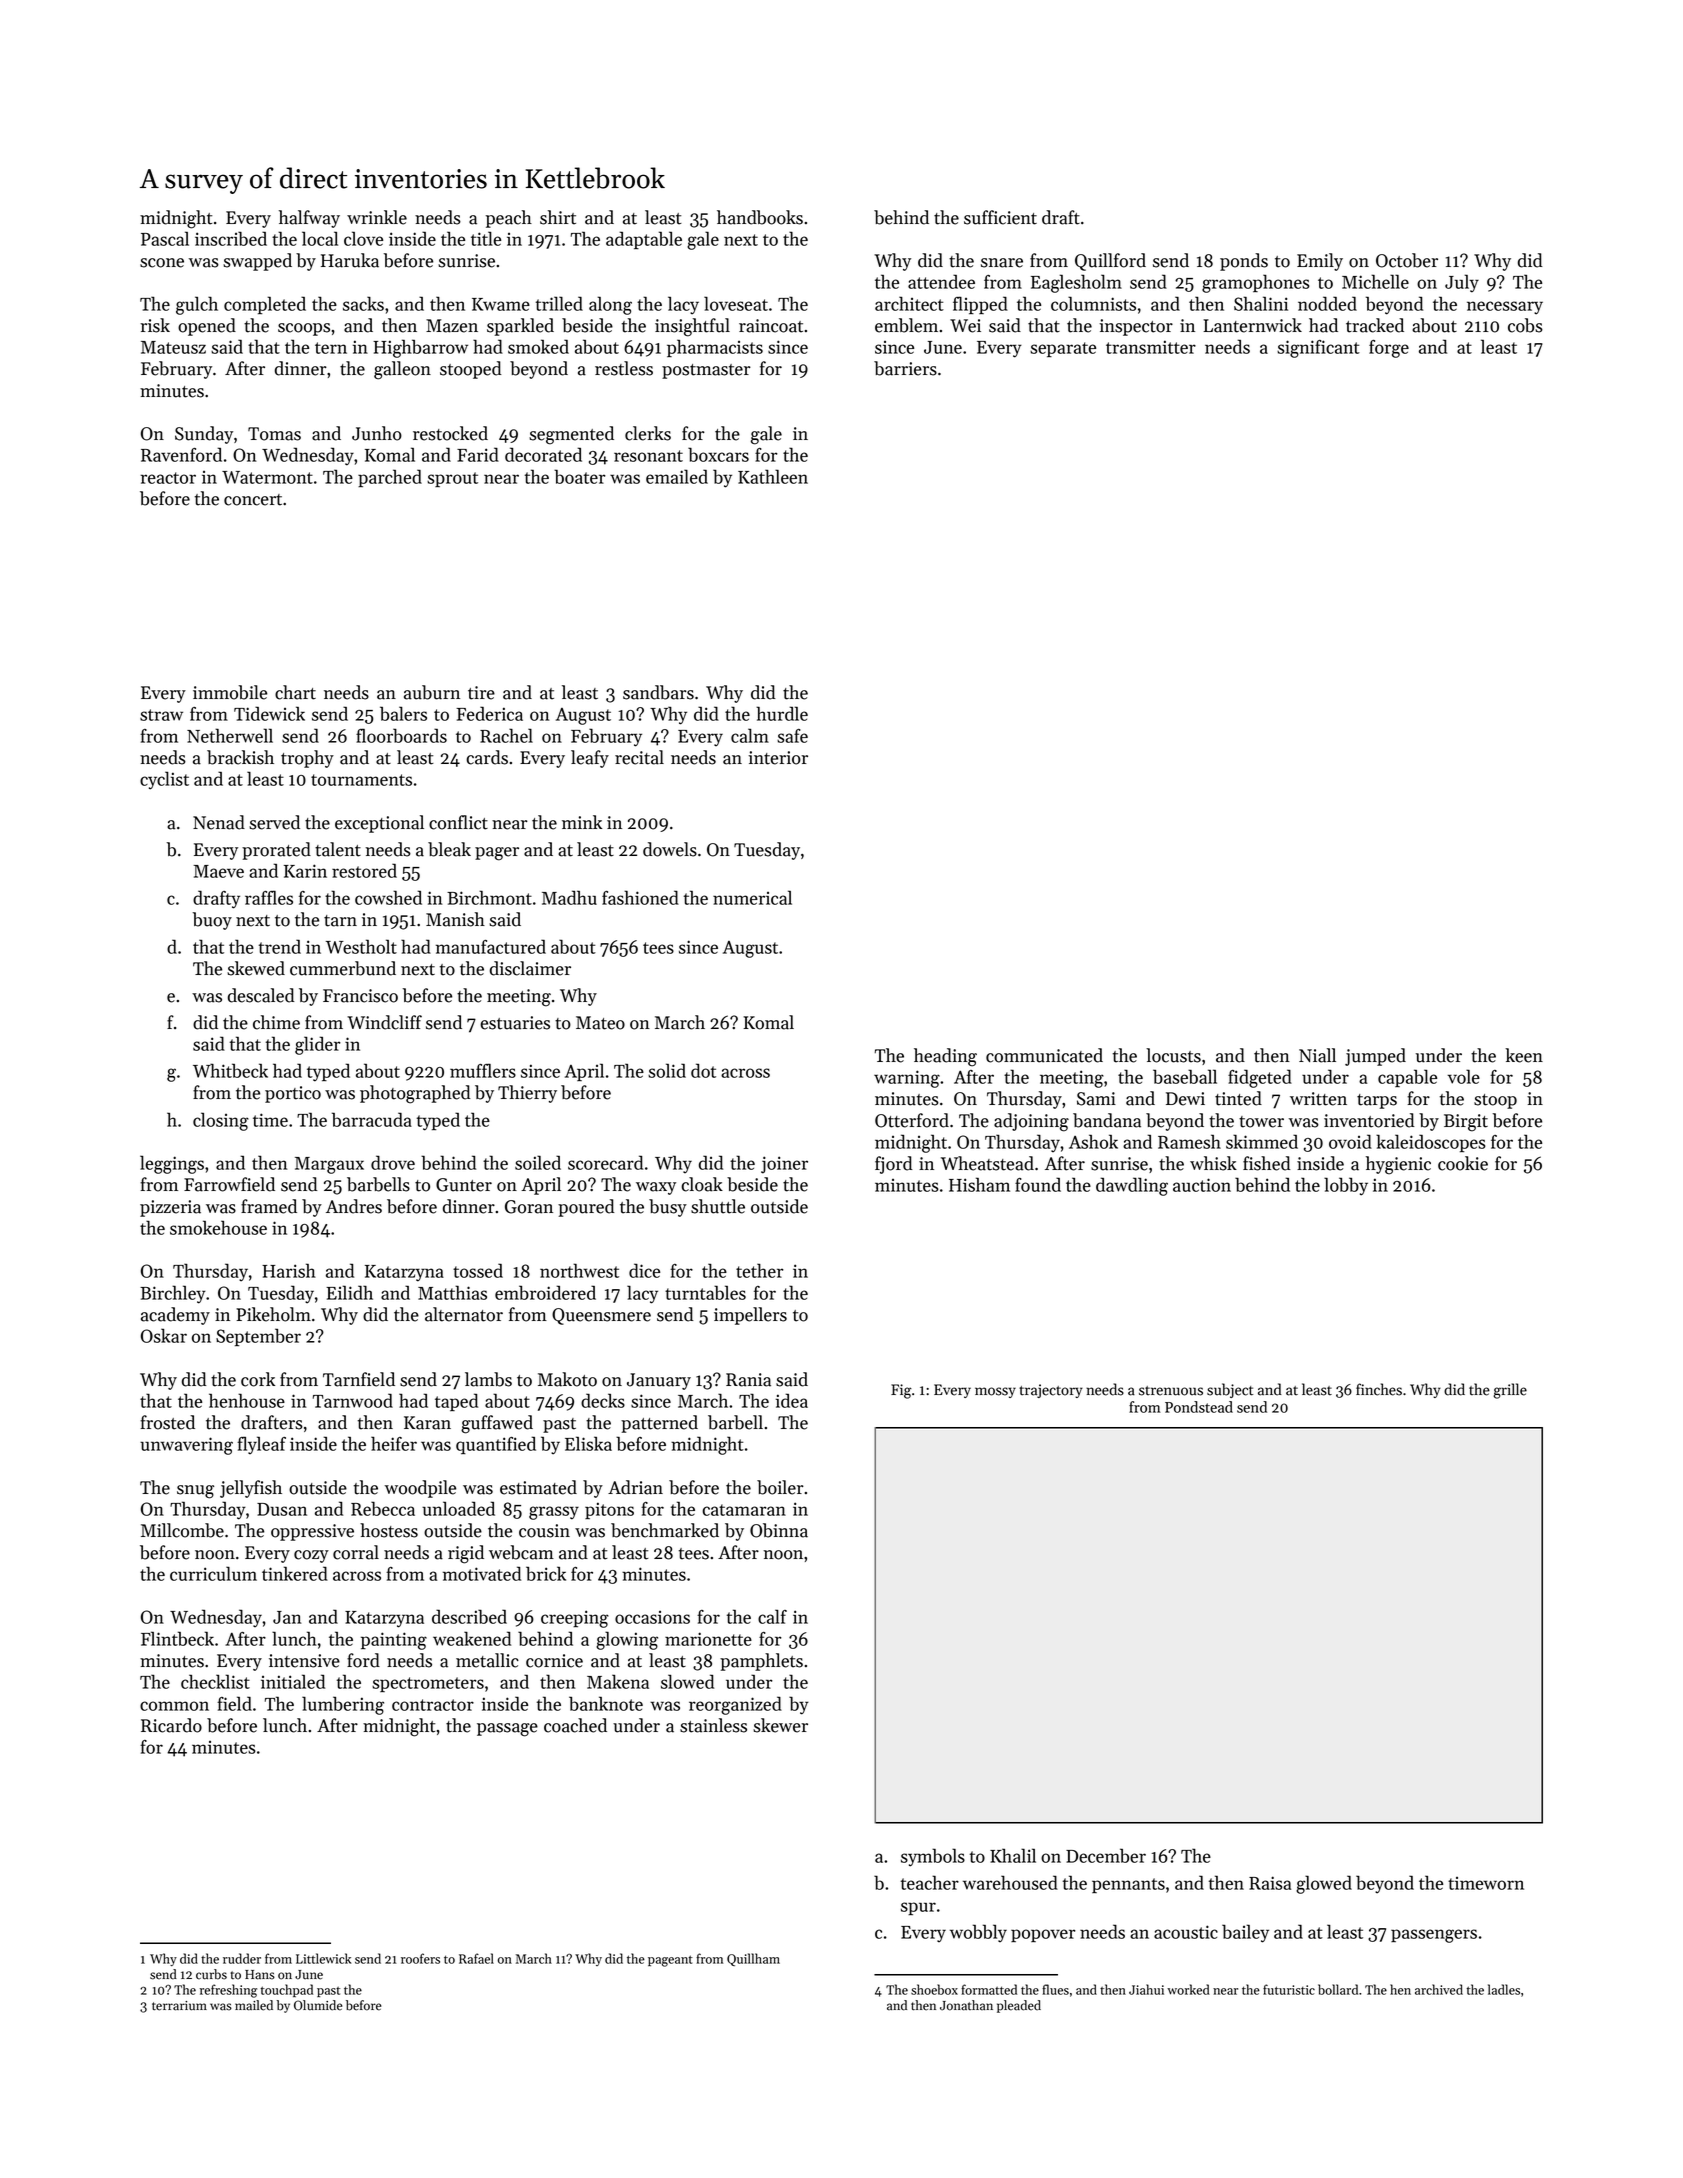 This screenshot has height=2178, width=1683. Describe the element at coordinates (753, 1959) in the screenshot. I see `Quillham` at that location.
